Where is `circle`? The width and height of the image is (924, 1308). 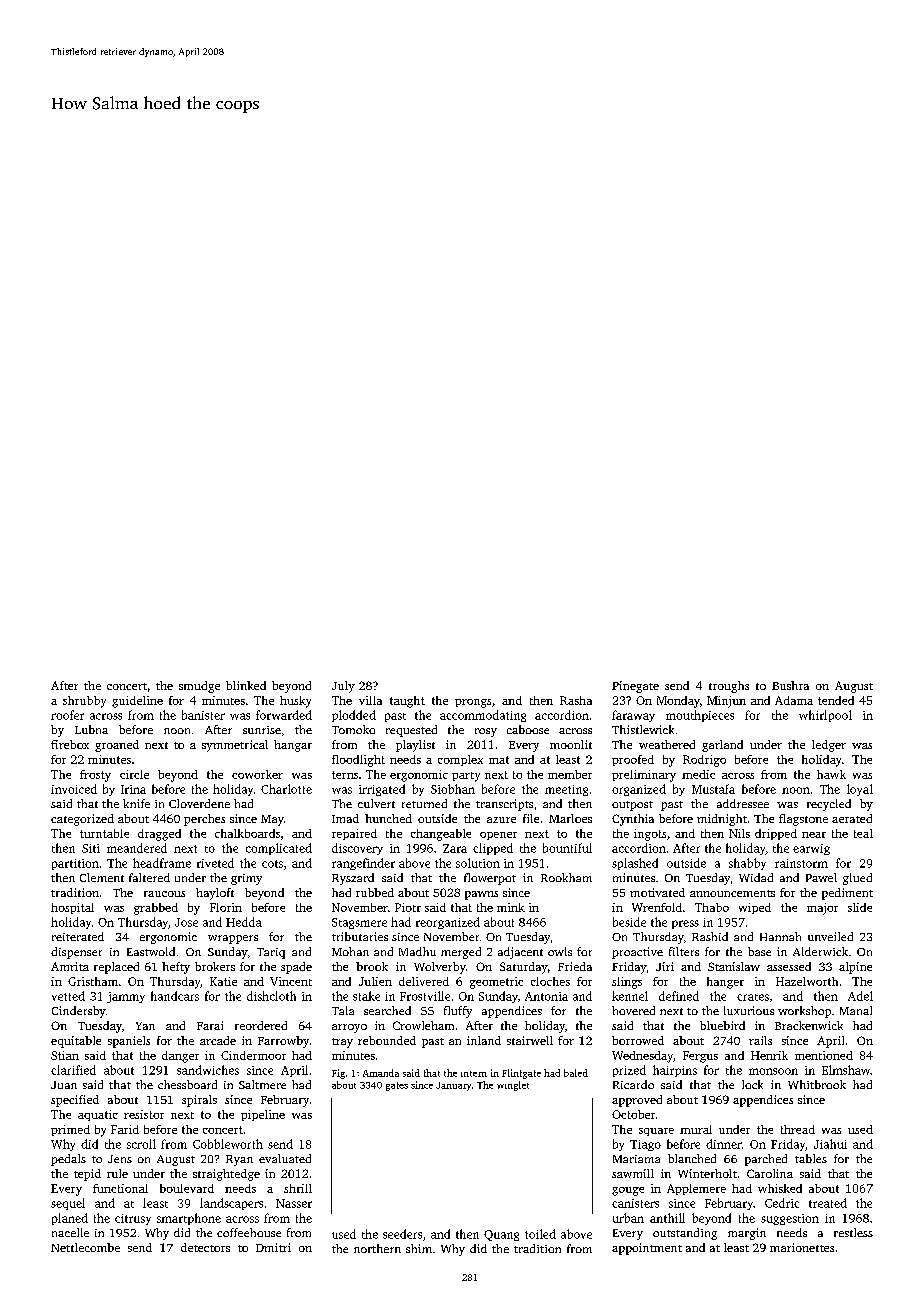 circle is located at coordinates (134, 774).
